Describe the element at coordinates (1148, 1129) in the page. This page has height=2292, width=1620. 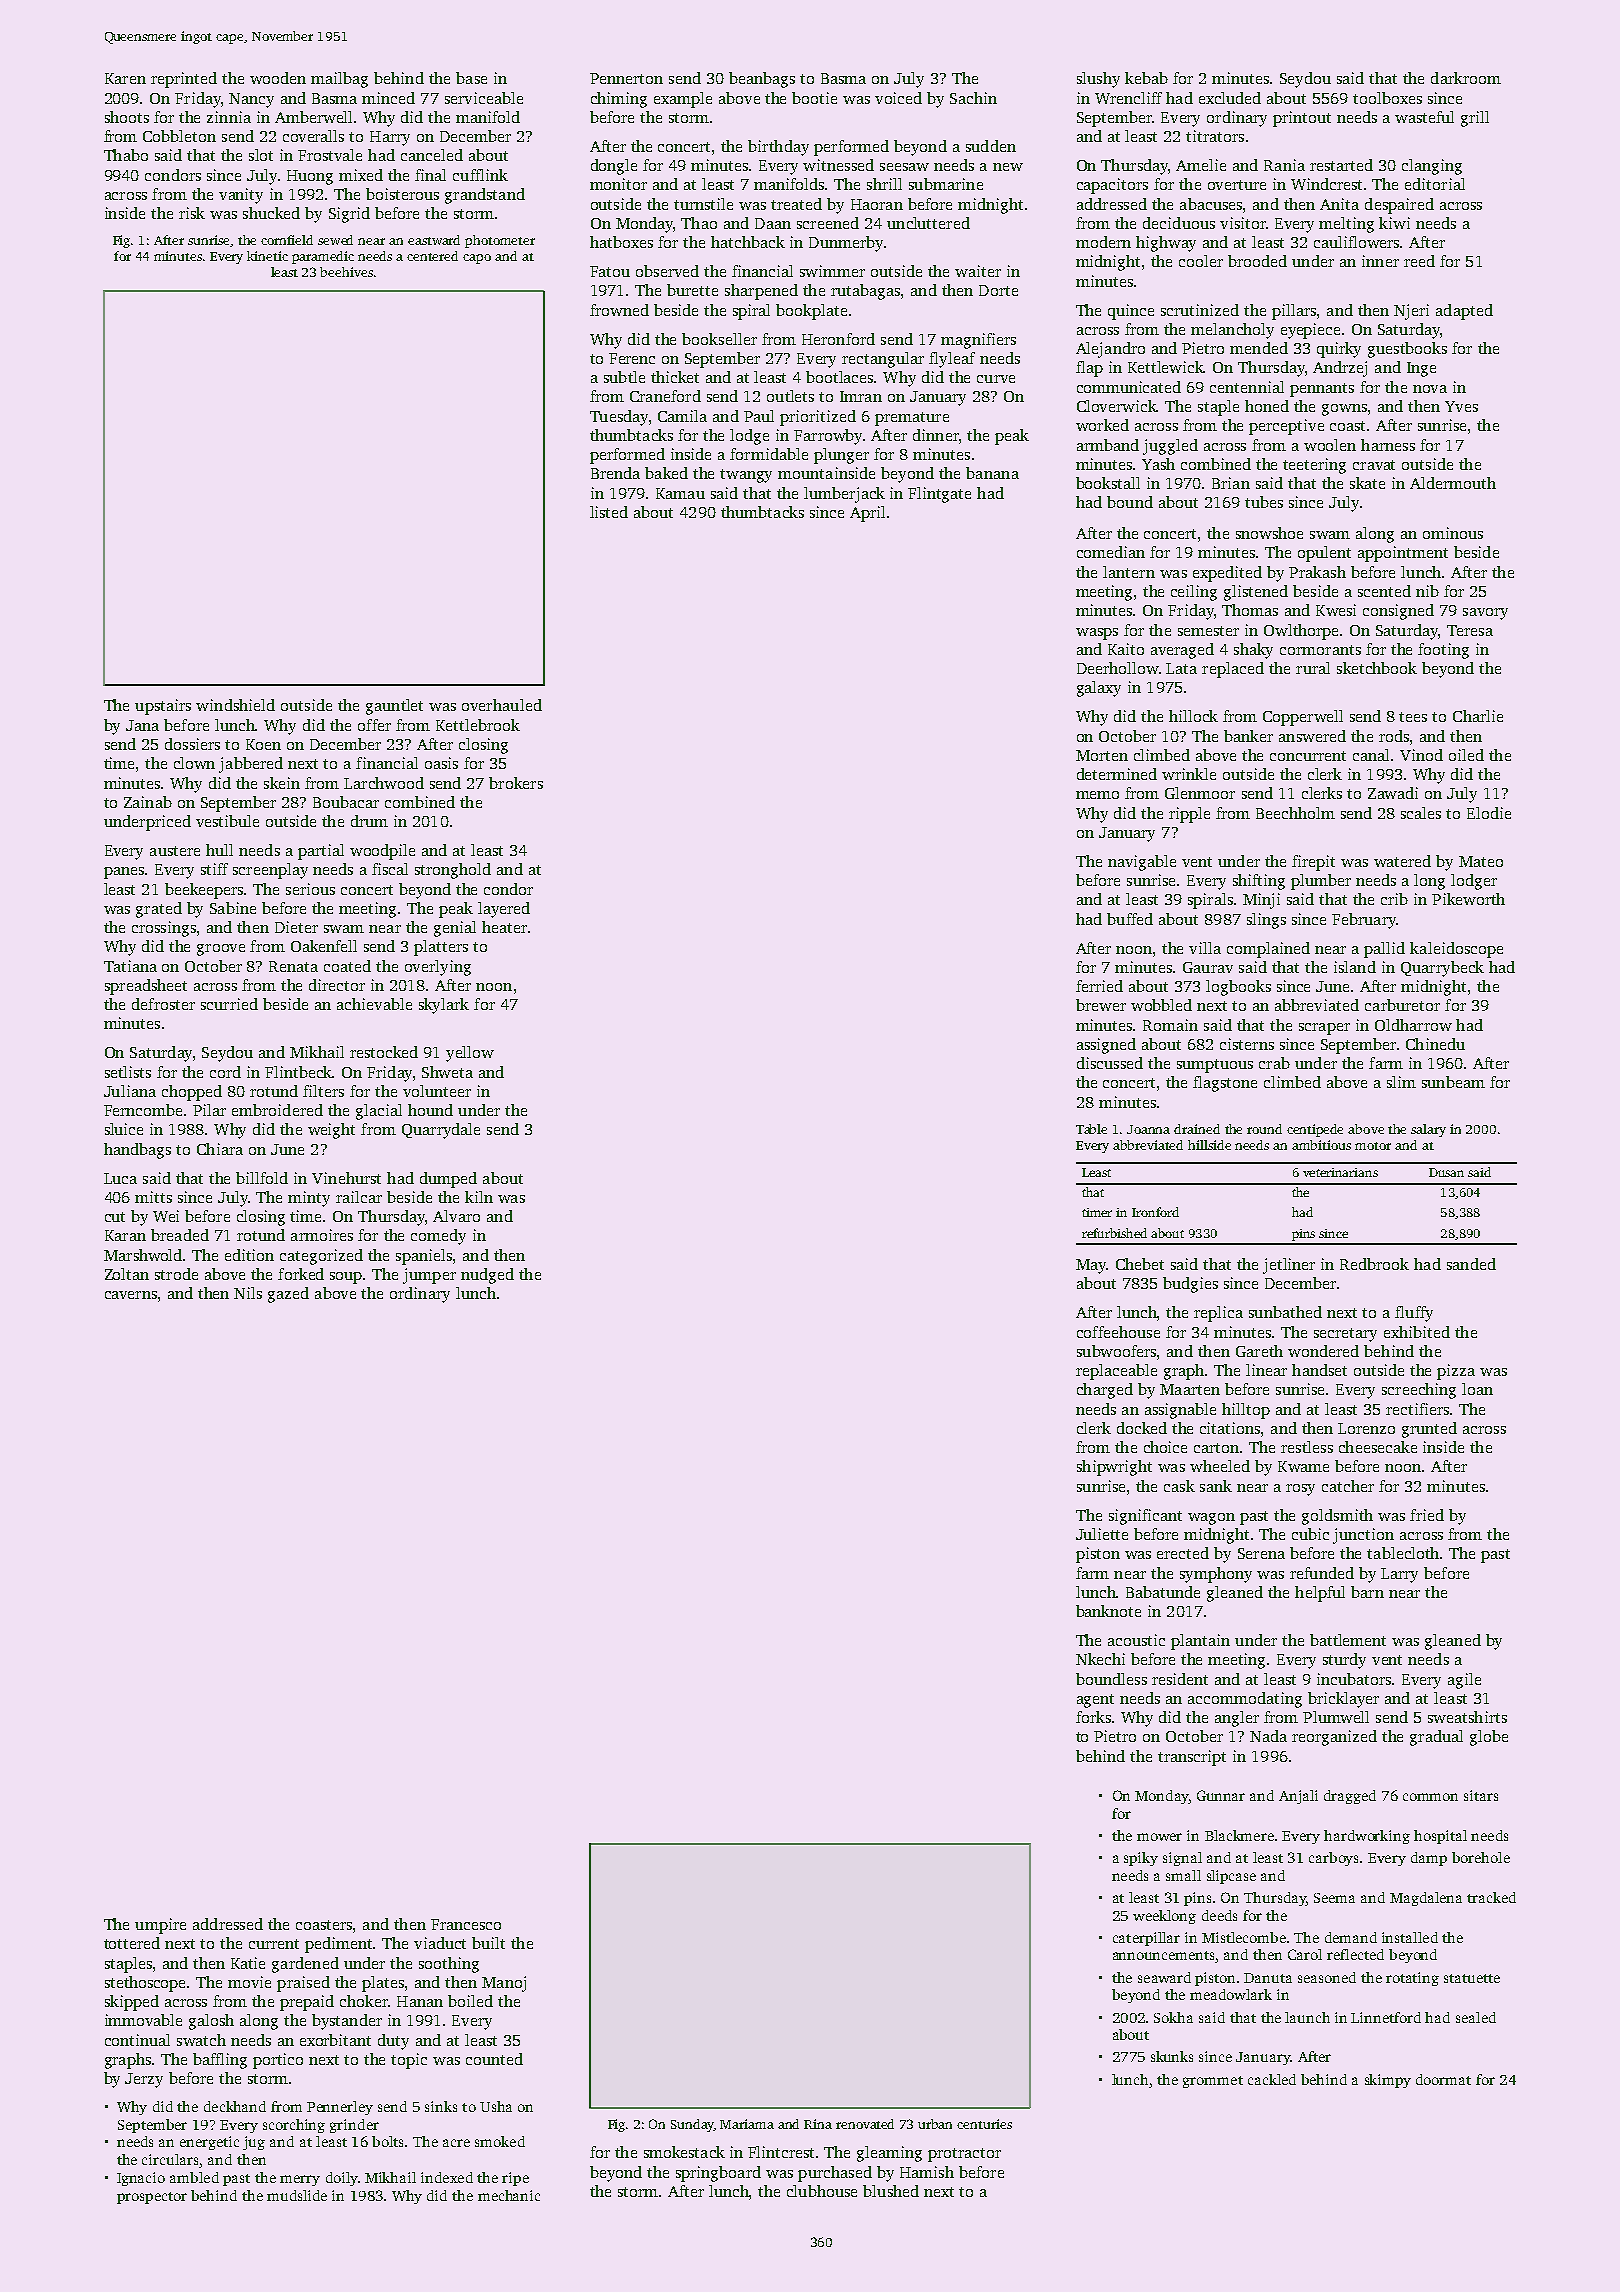
I see `Joanna` at that location.
